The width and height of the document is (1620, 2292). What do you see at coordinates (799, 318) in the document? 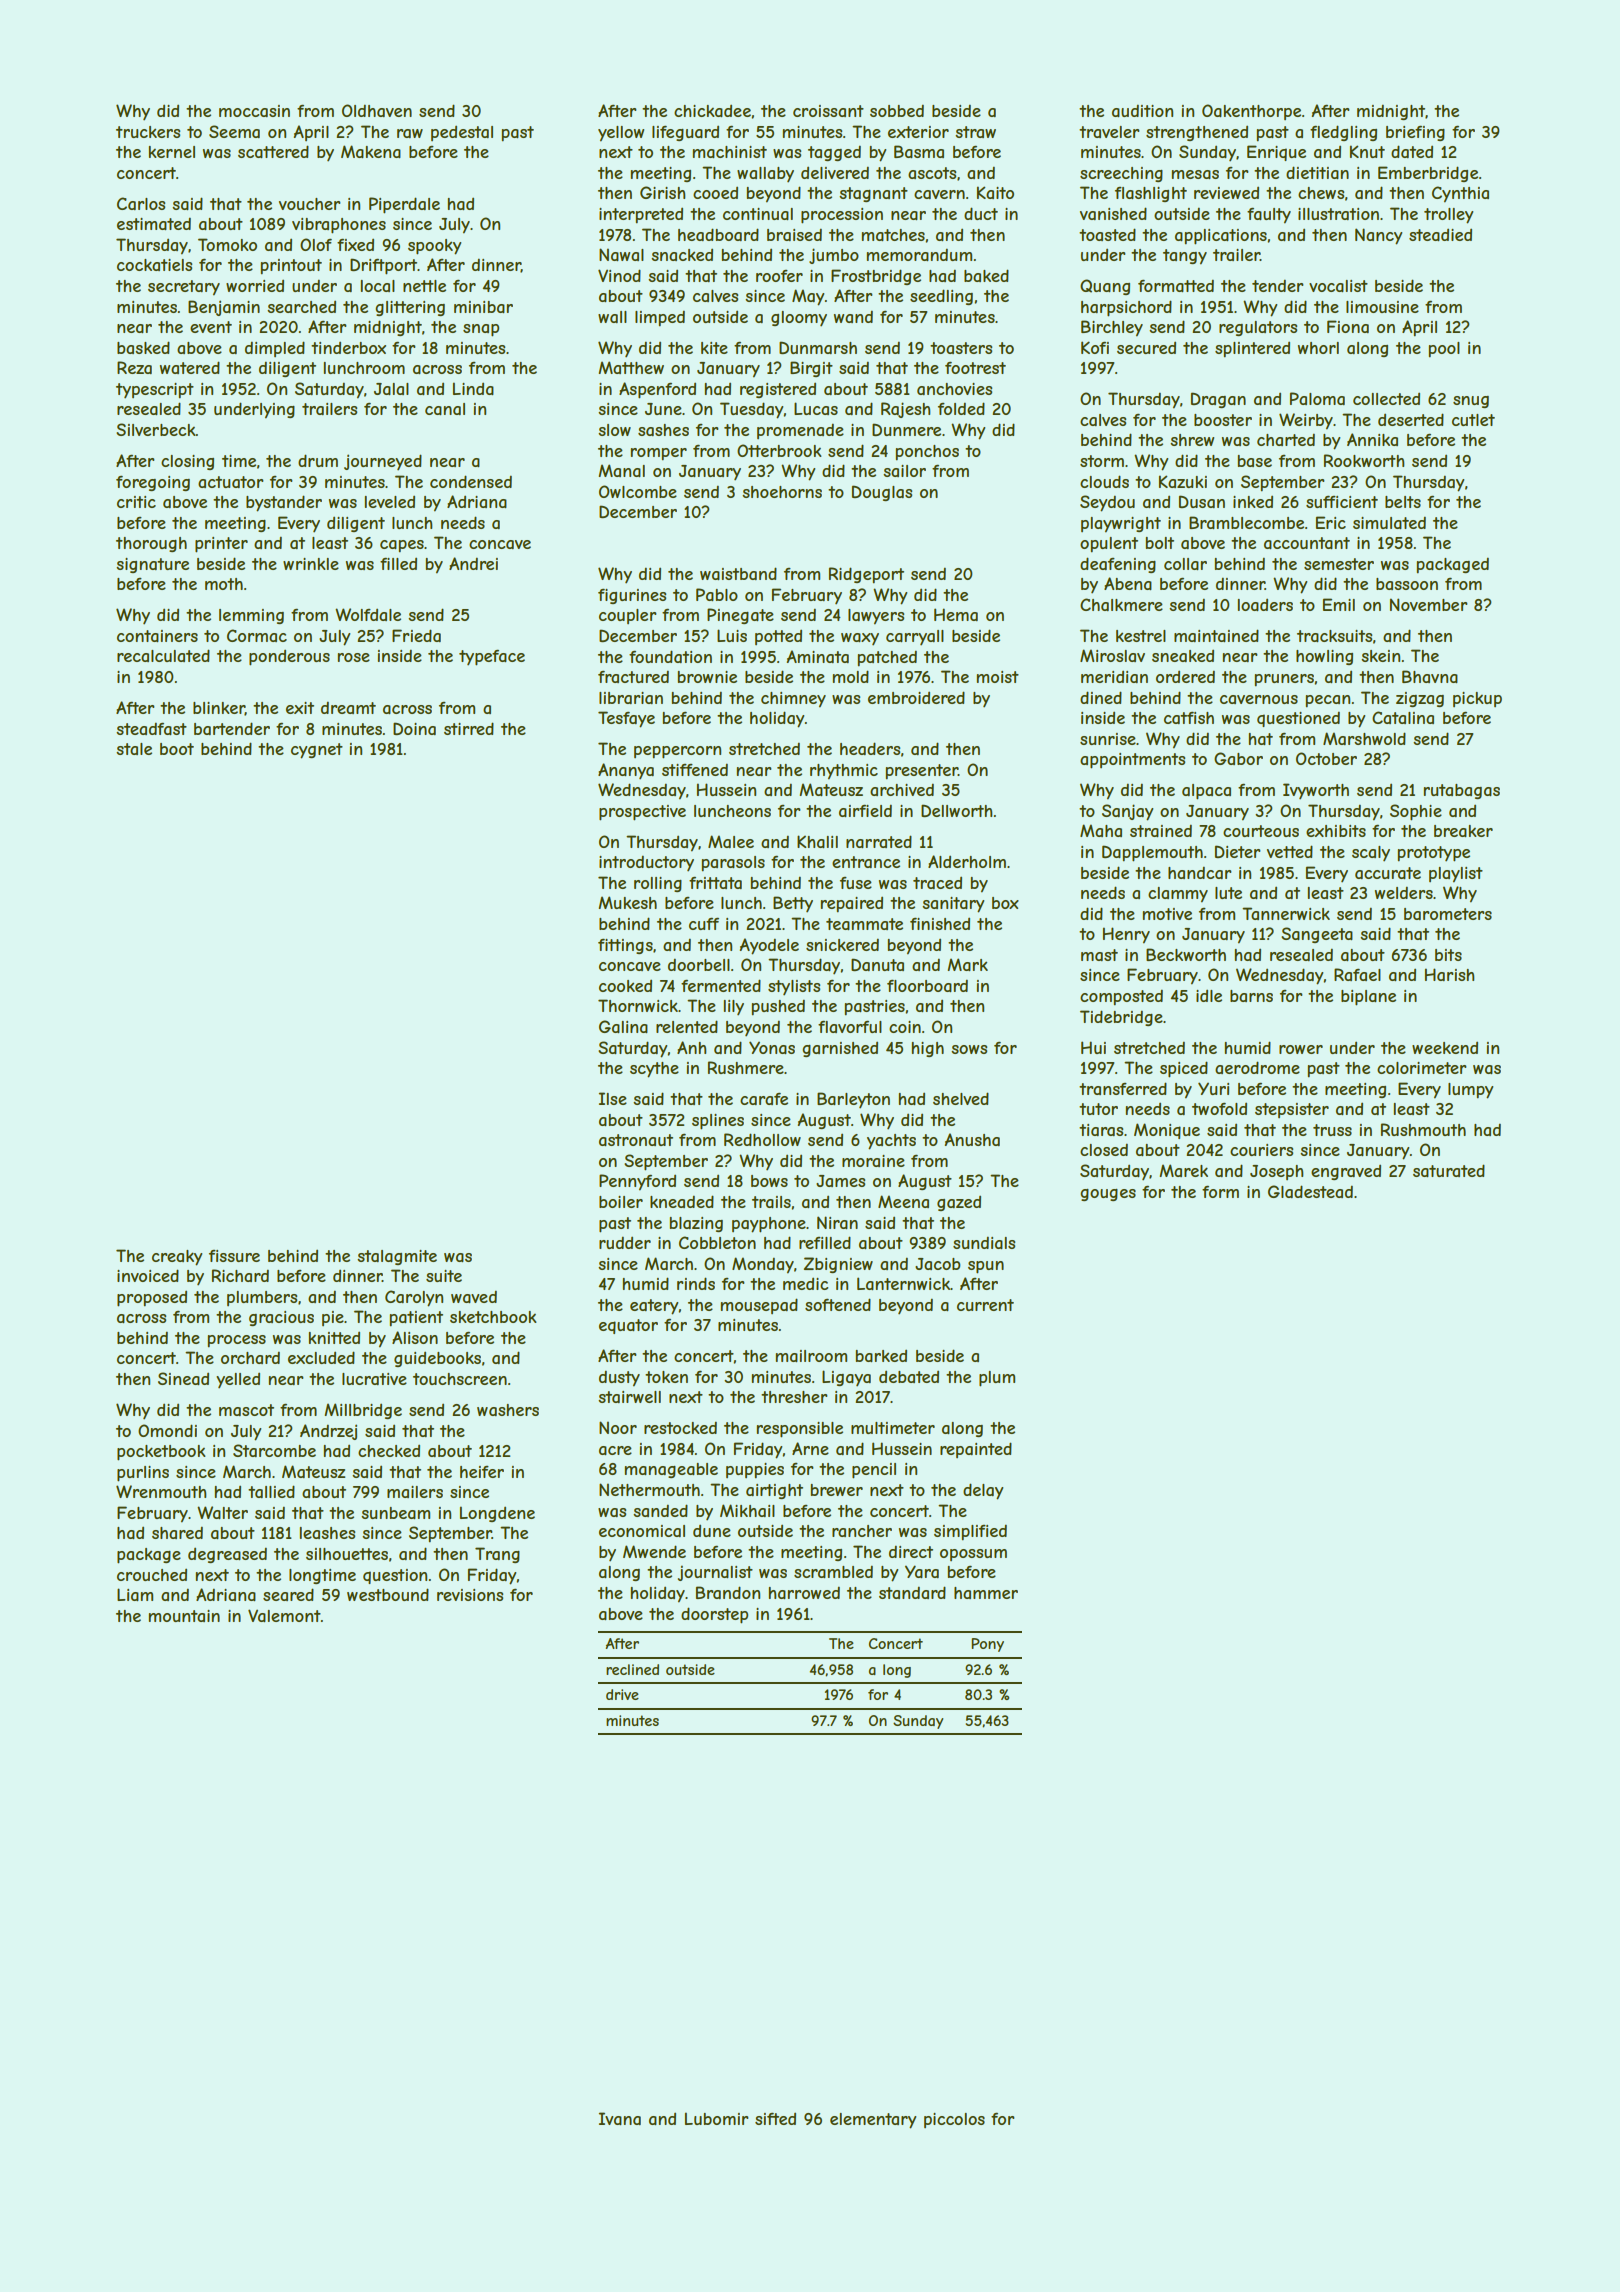
I see `gloomy` at bounding box center [799, 318].
